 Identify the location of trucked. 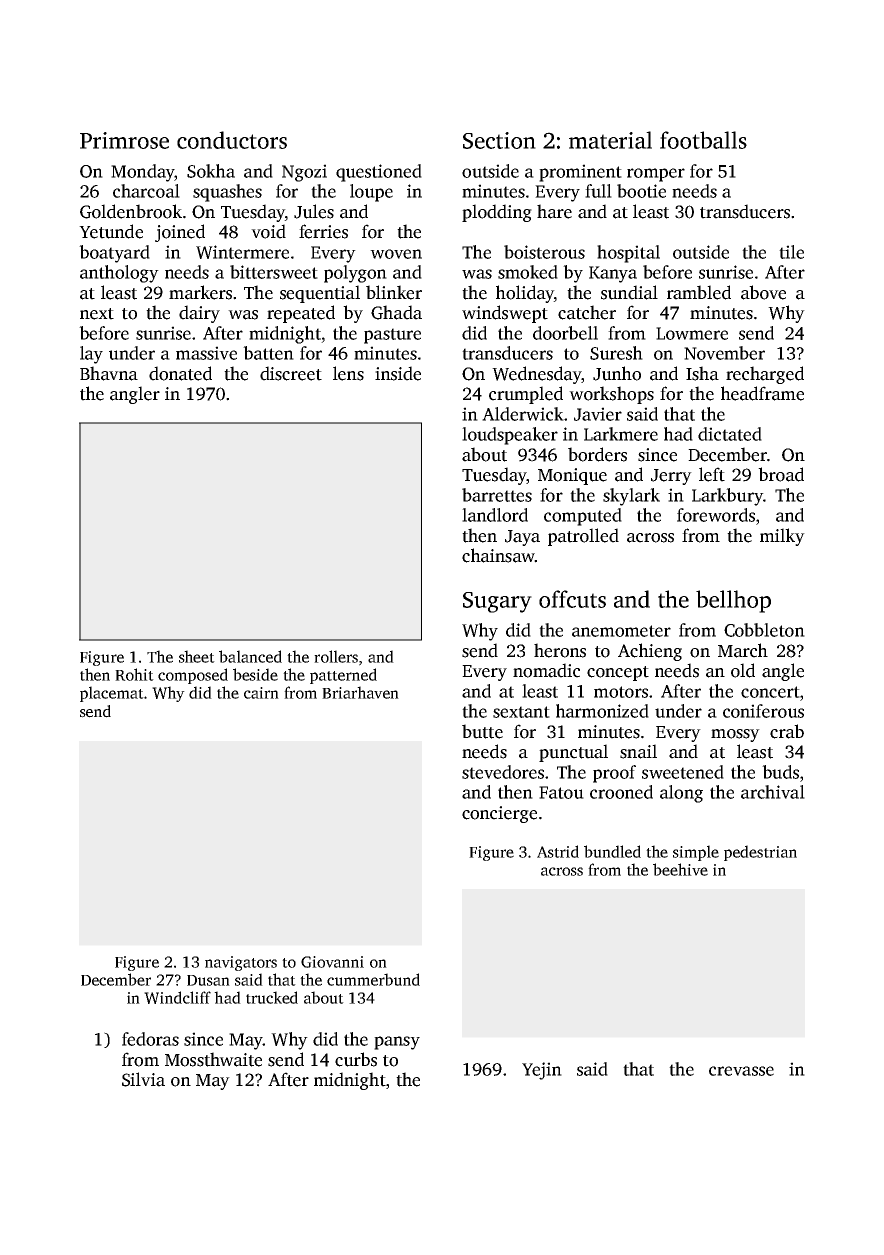
(272, 997).
